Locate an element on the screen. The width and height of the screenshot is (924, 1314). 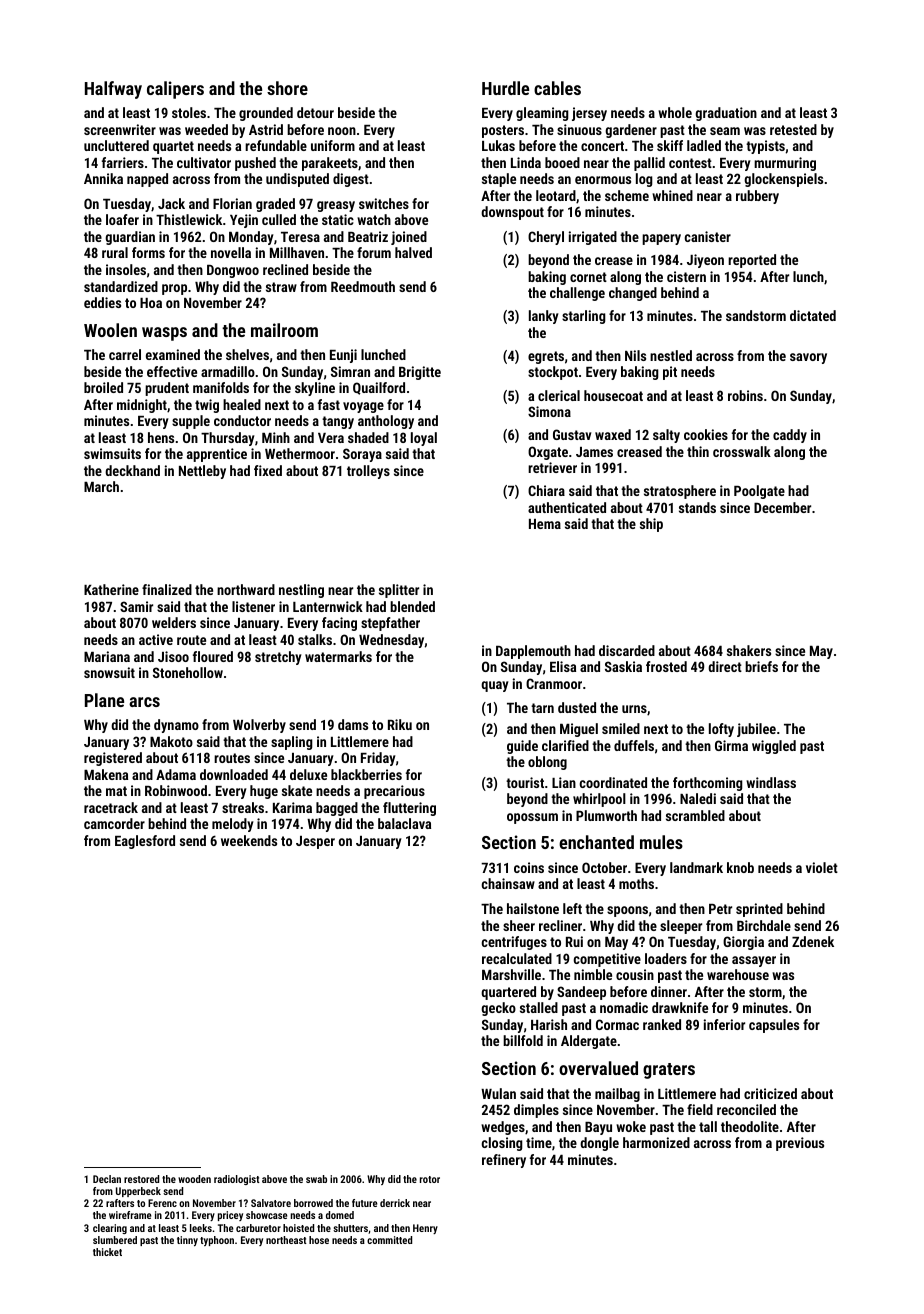
December is located at coordinates (782, 507).
